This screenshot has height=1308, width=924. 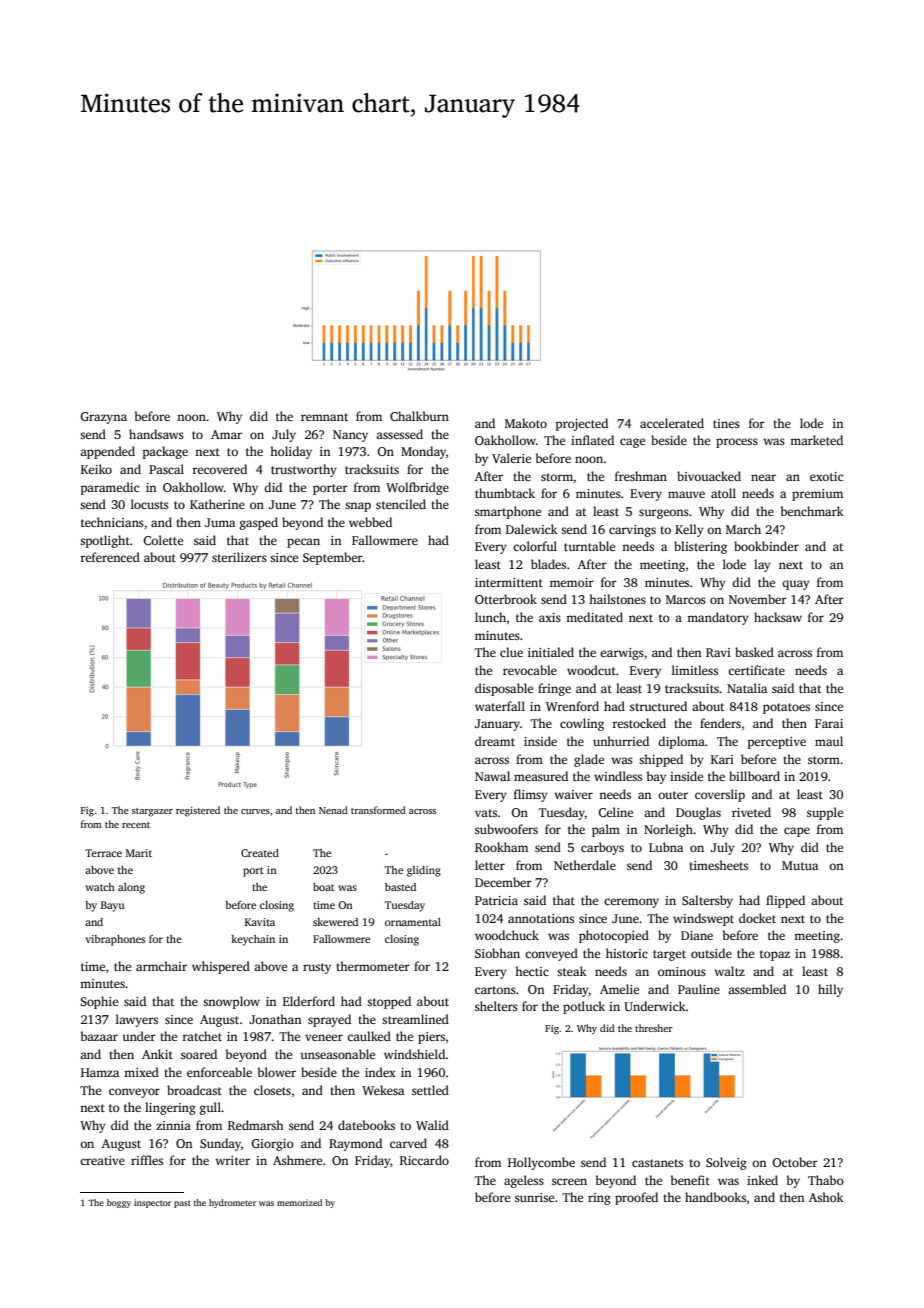 I want to click on stargazer, so click(x=152, y=812).
